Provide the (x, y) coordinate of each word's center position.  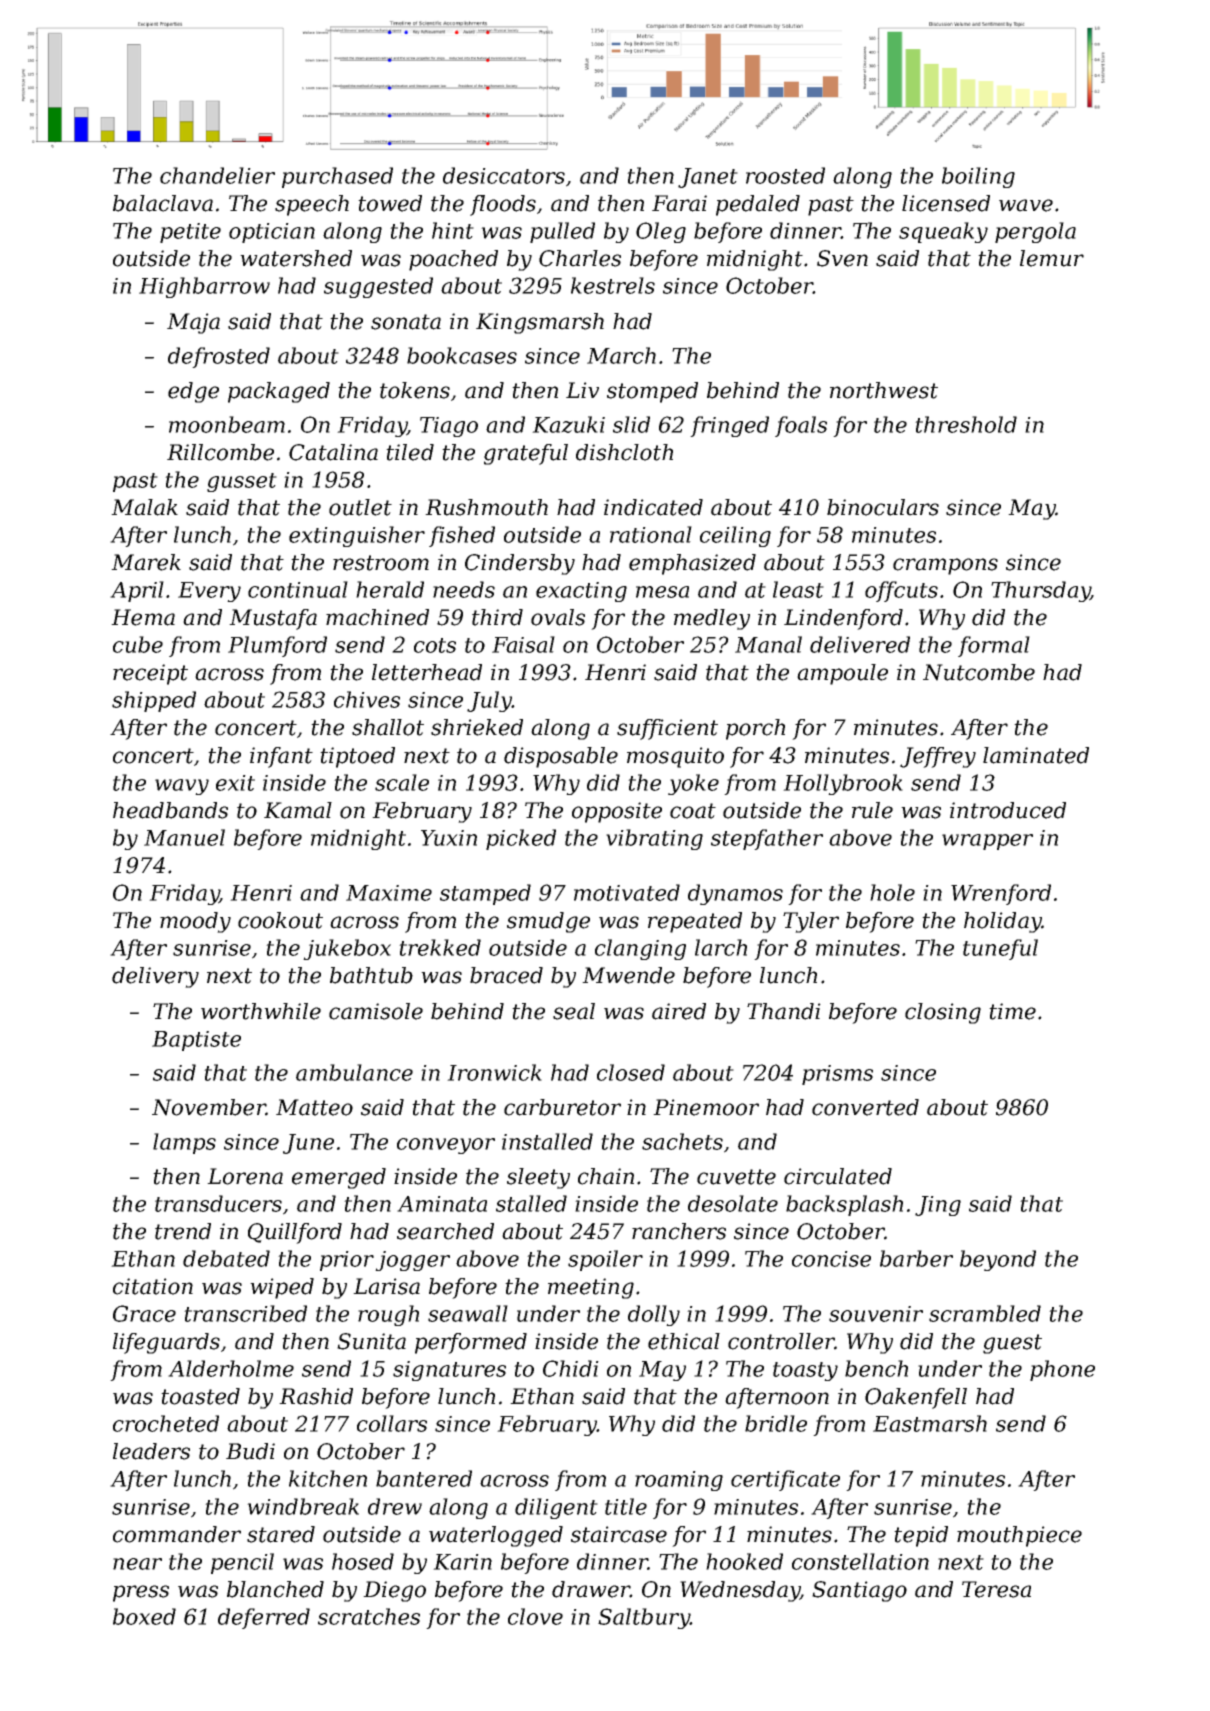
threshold (966, 424)
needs (464, 589)
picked (521, 839)
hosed (363, 1561)
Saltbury (644, 1618)
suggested (378, 287)
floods (503, 205)
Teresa (996, 1589)
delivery (155, 977)
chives (367, 699)
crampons (945, 566)
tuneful (1000, 949)
